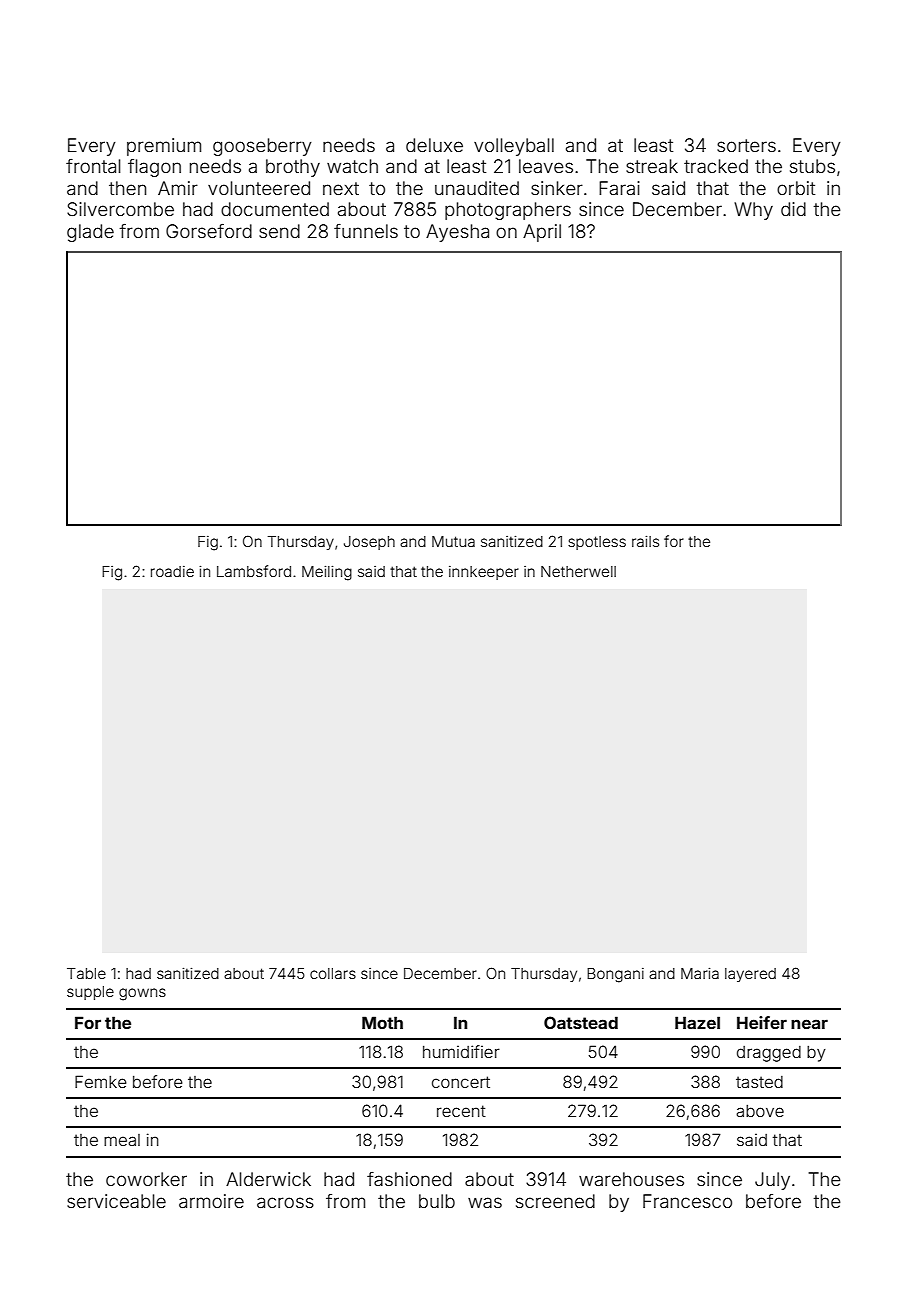  Describe the element at coordinates (687, 1201) in the screenshot. I see `Francesco` at that location.
